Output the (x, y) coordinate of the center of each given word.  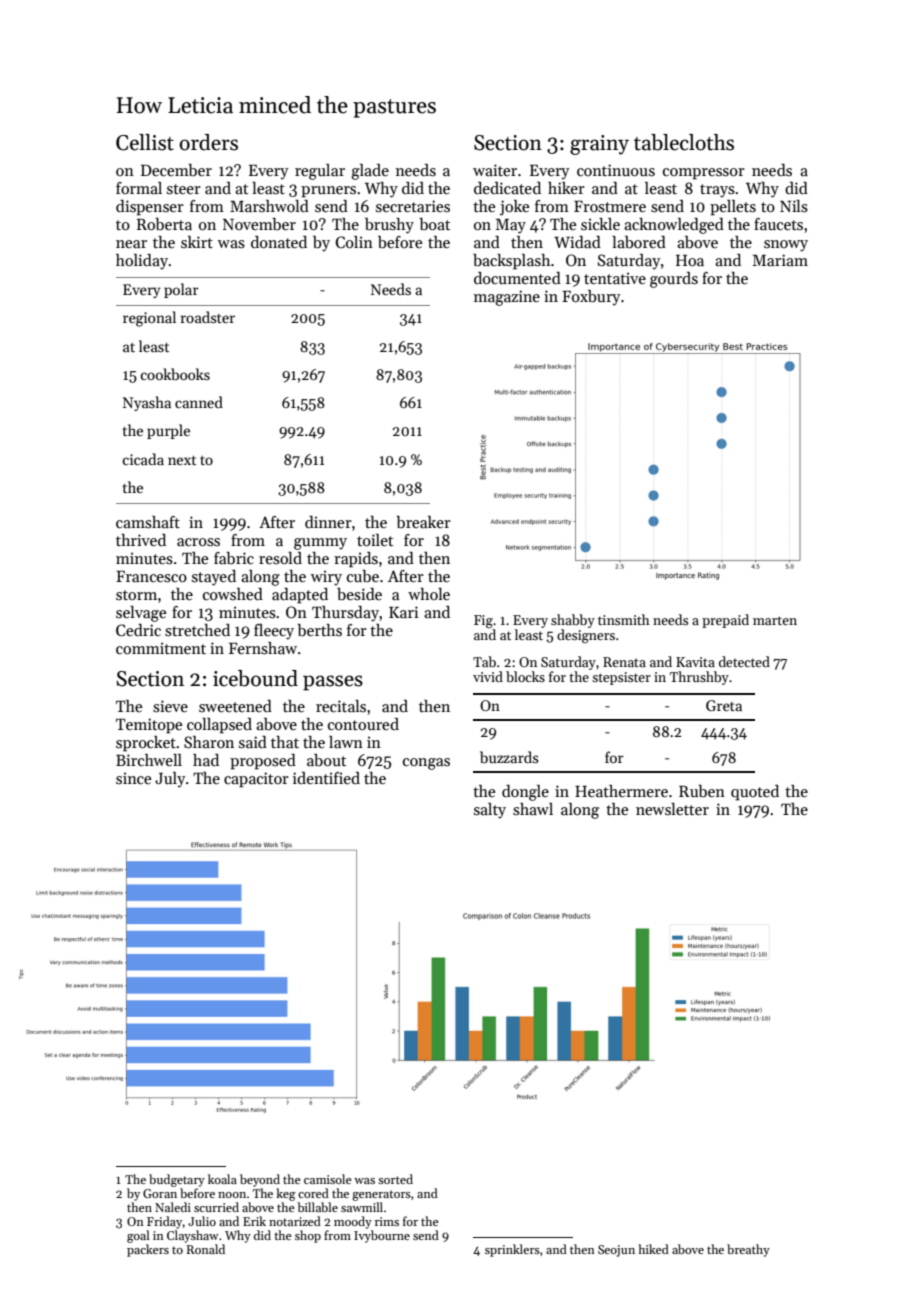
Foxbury (591, 298)
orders (208, 142)
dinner (328, 522)
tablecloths (684, 142)
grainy (599, 145)
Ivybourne (382, 1236)
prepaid (725, 621)
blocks (525, 676)
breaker (423, 522)
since (133, 778)
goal (138, 1236)
